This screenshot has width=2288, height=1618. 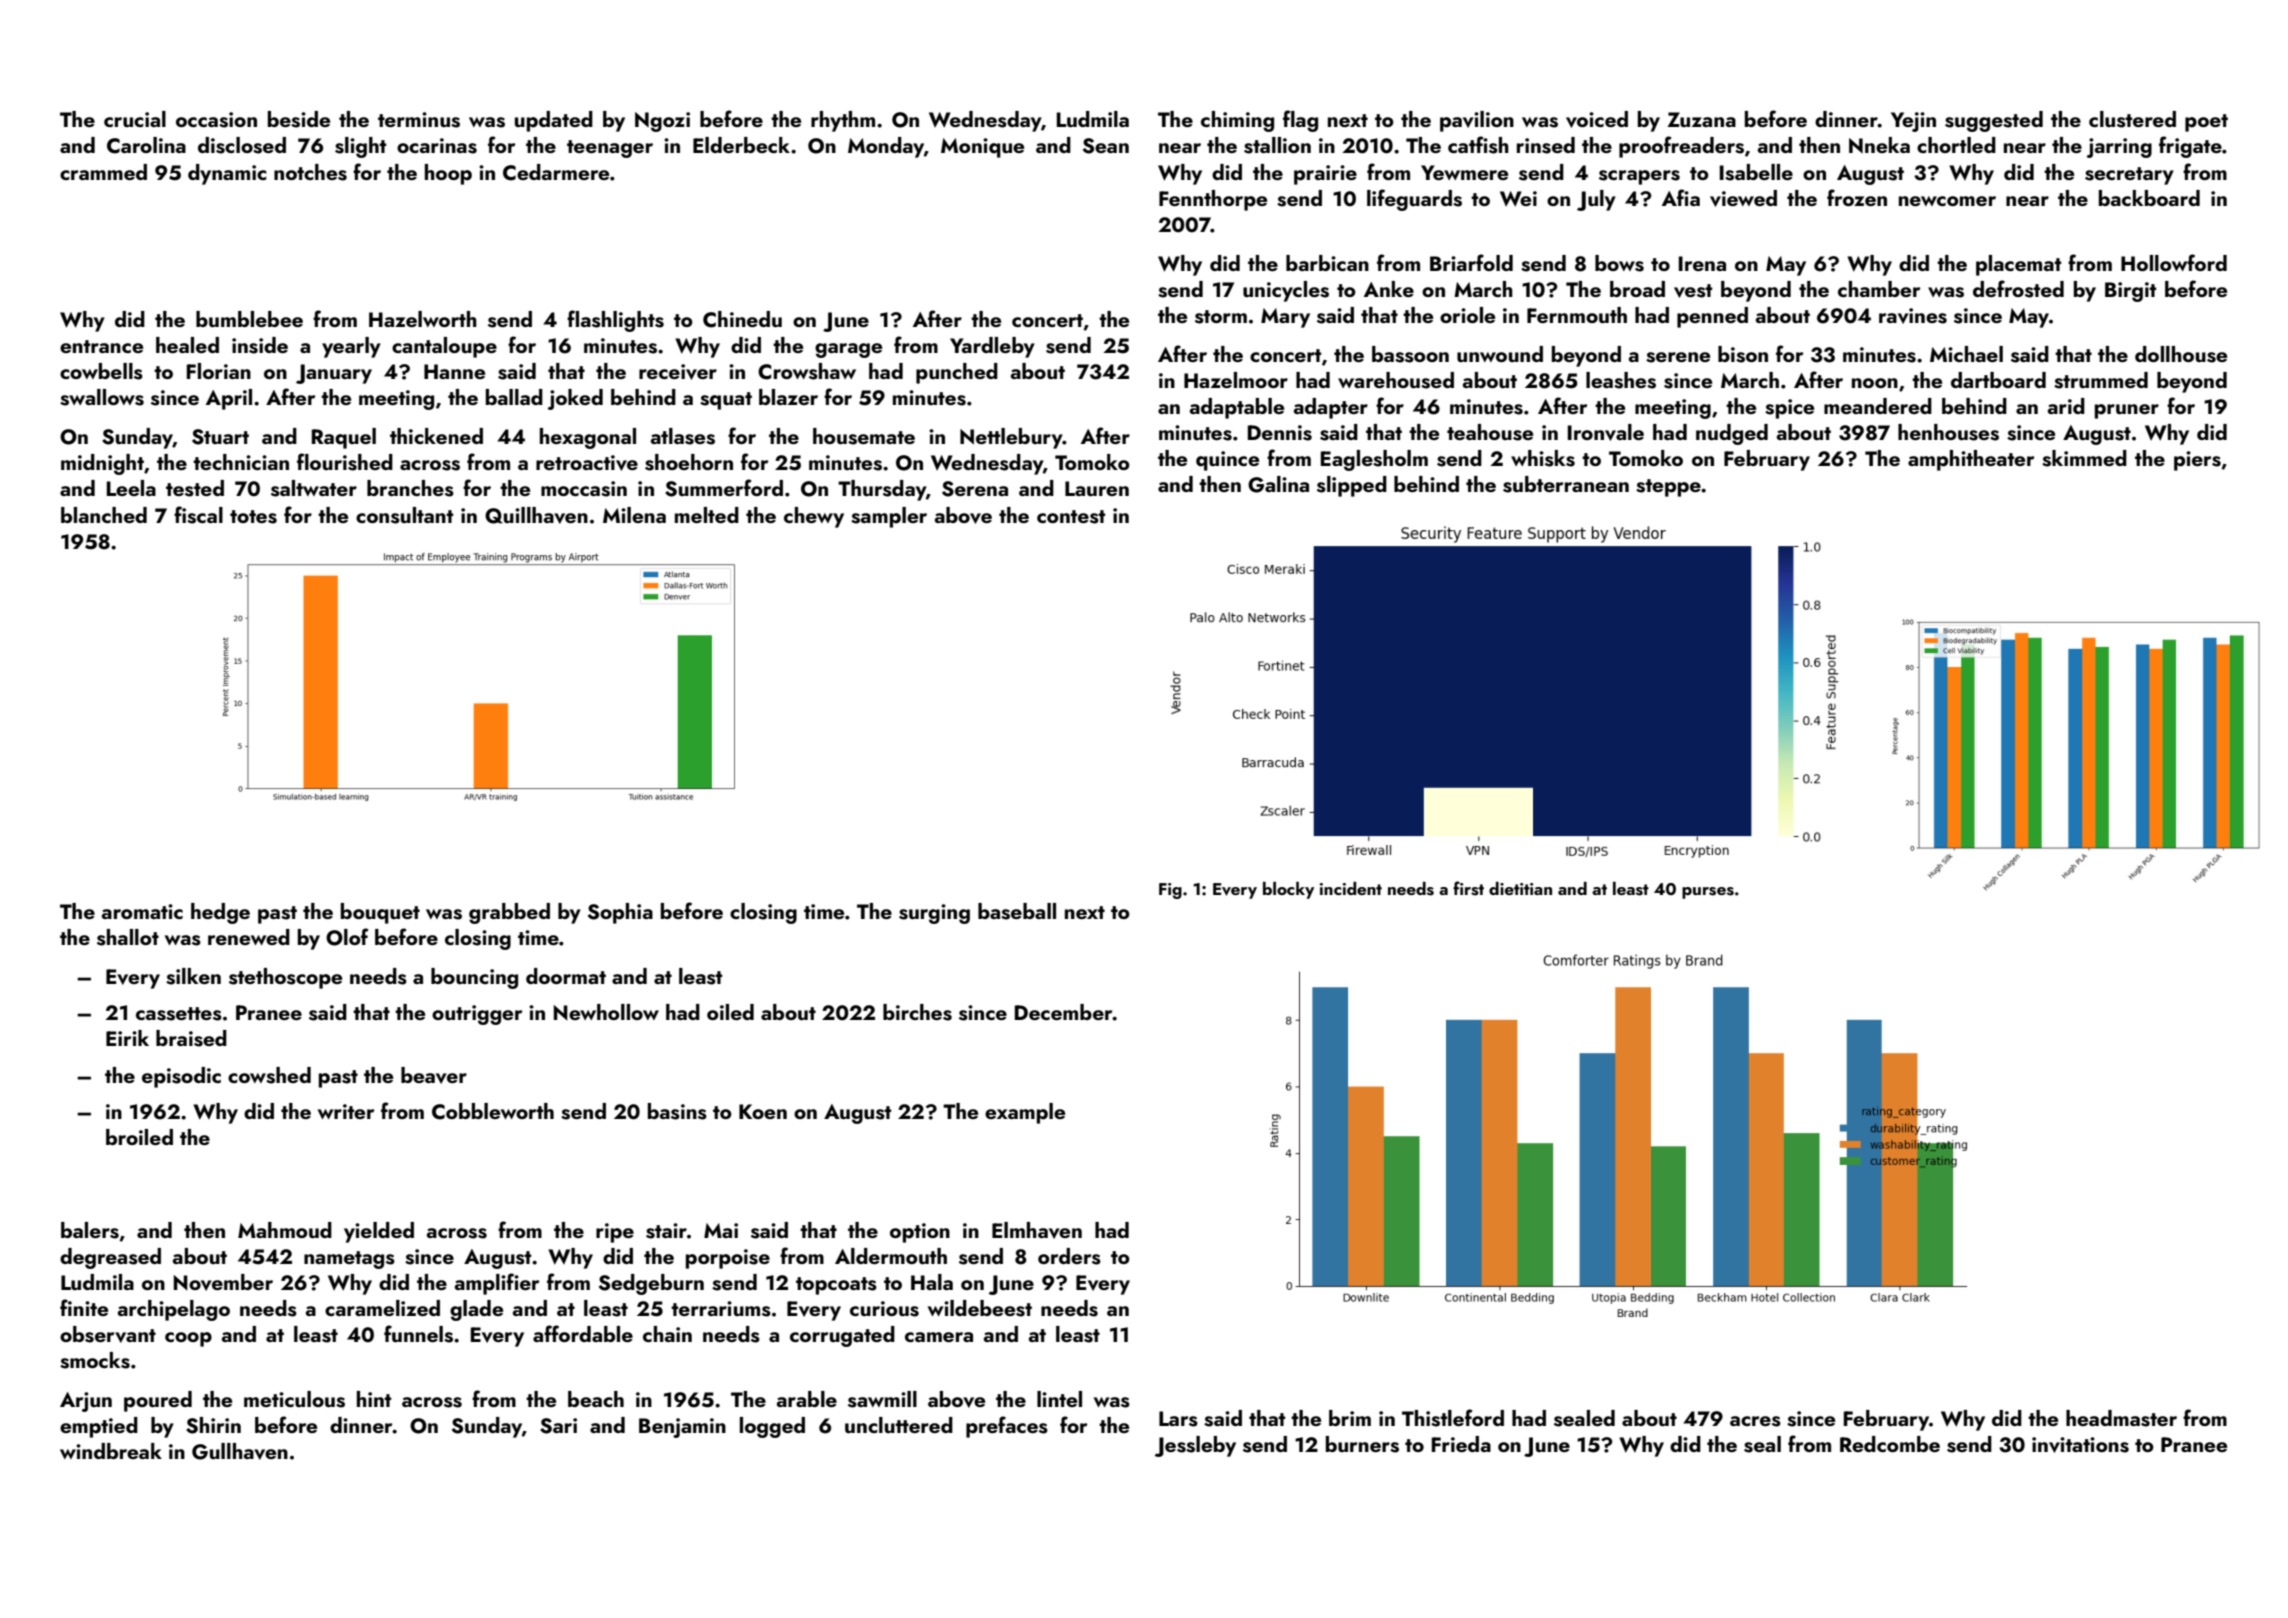 What do you see at coordinates (269, 1075) in the screenshot?
I see `cowshed` at bounding box center [269, 1075].
